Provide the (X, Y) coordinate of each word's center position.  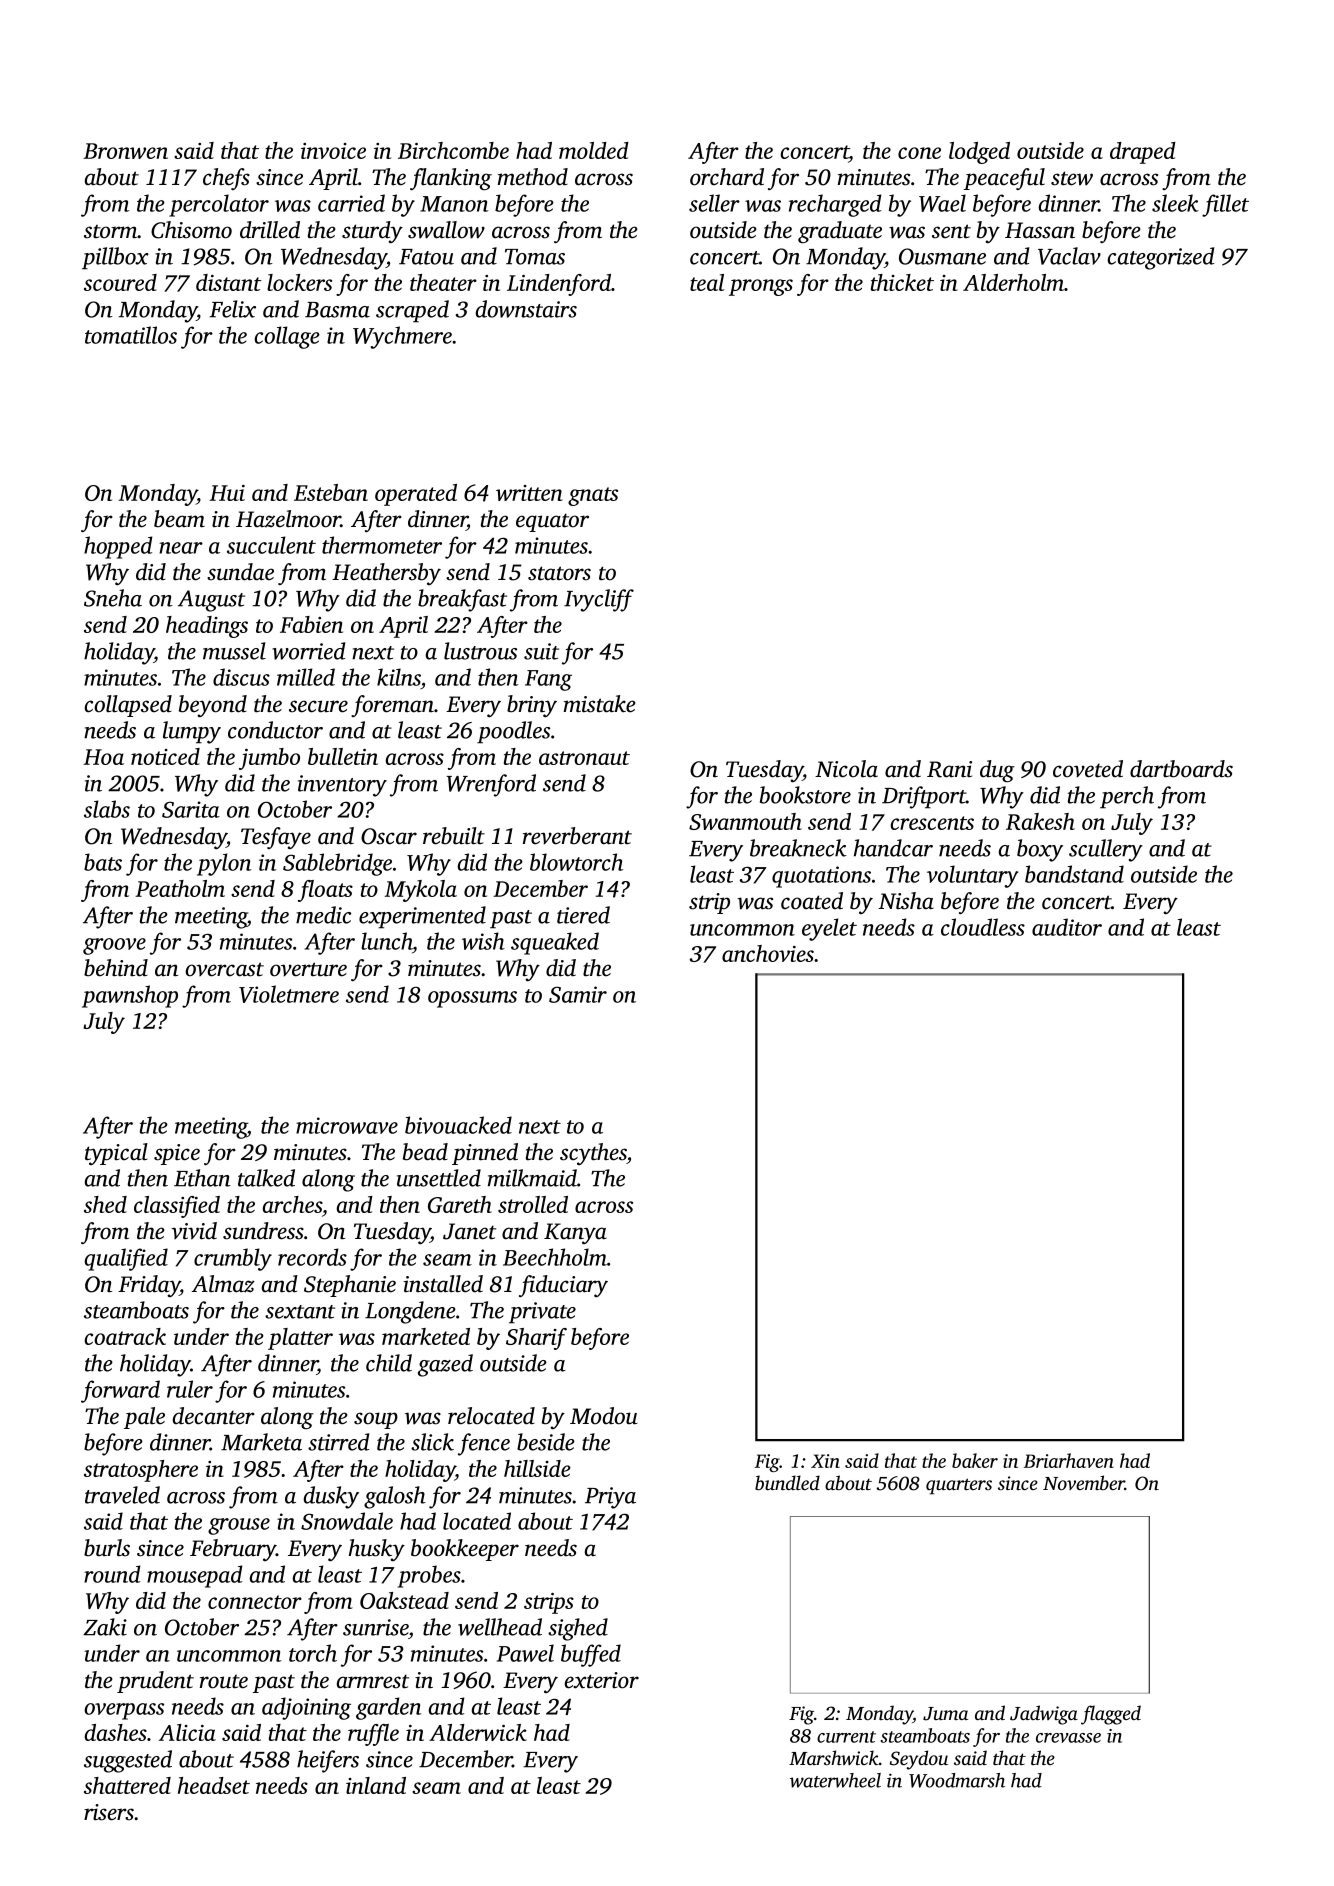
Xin (825, 1461)
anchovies (768, 953)
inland (376, 1785)
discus (241, 677)
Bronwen (125, 151)
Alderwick (478, 1732)
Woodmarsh (957, 1780)
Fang (548, 680)
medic (323, 915)
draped (1143, 153)
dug (997, 771)
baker (975, 1460)
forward (120, 1391)
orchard (727, 177)
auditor (1067, 927)
